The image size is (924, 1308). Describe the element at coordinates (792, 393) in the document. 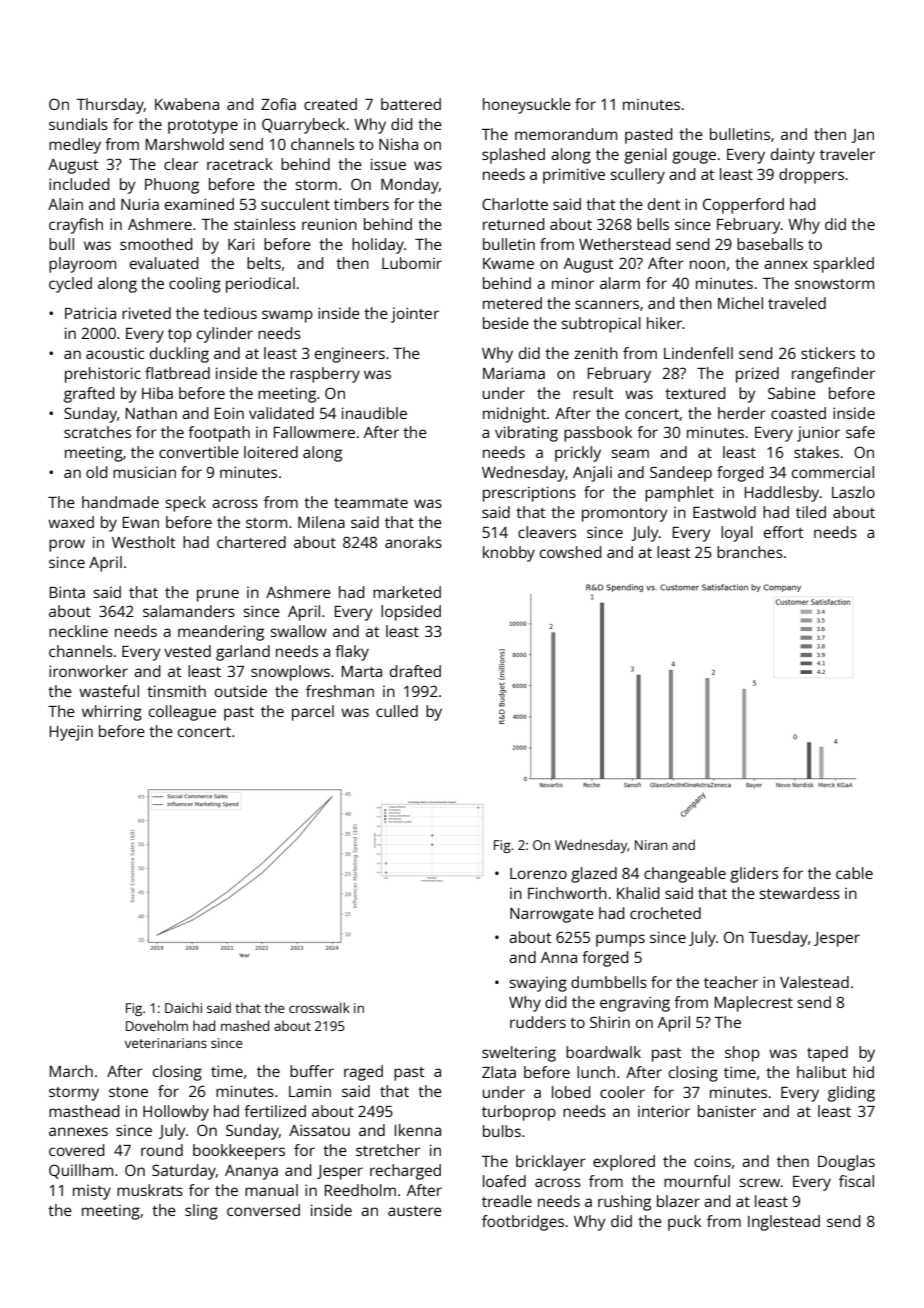

I see `Sabine` at that location.
